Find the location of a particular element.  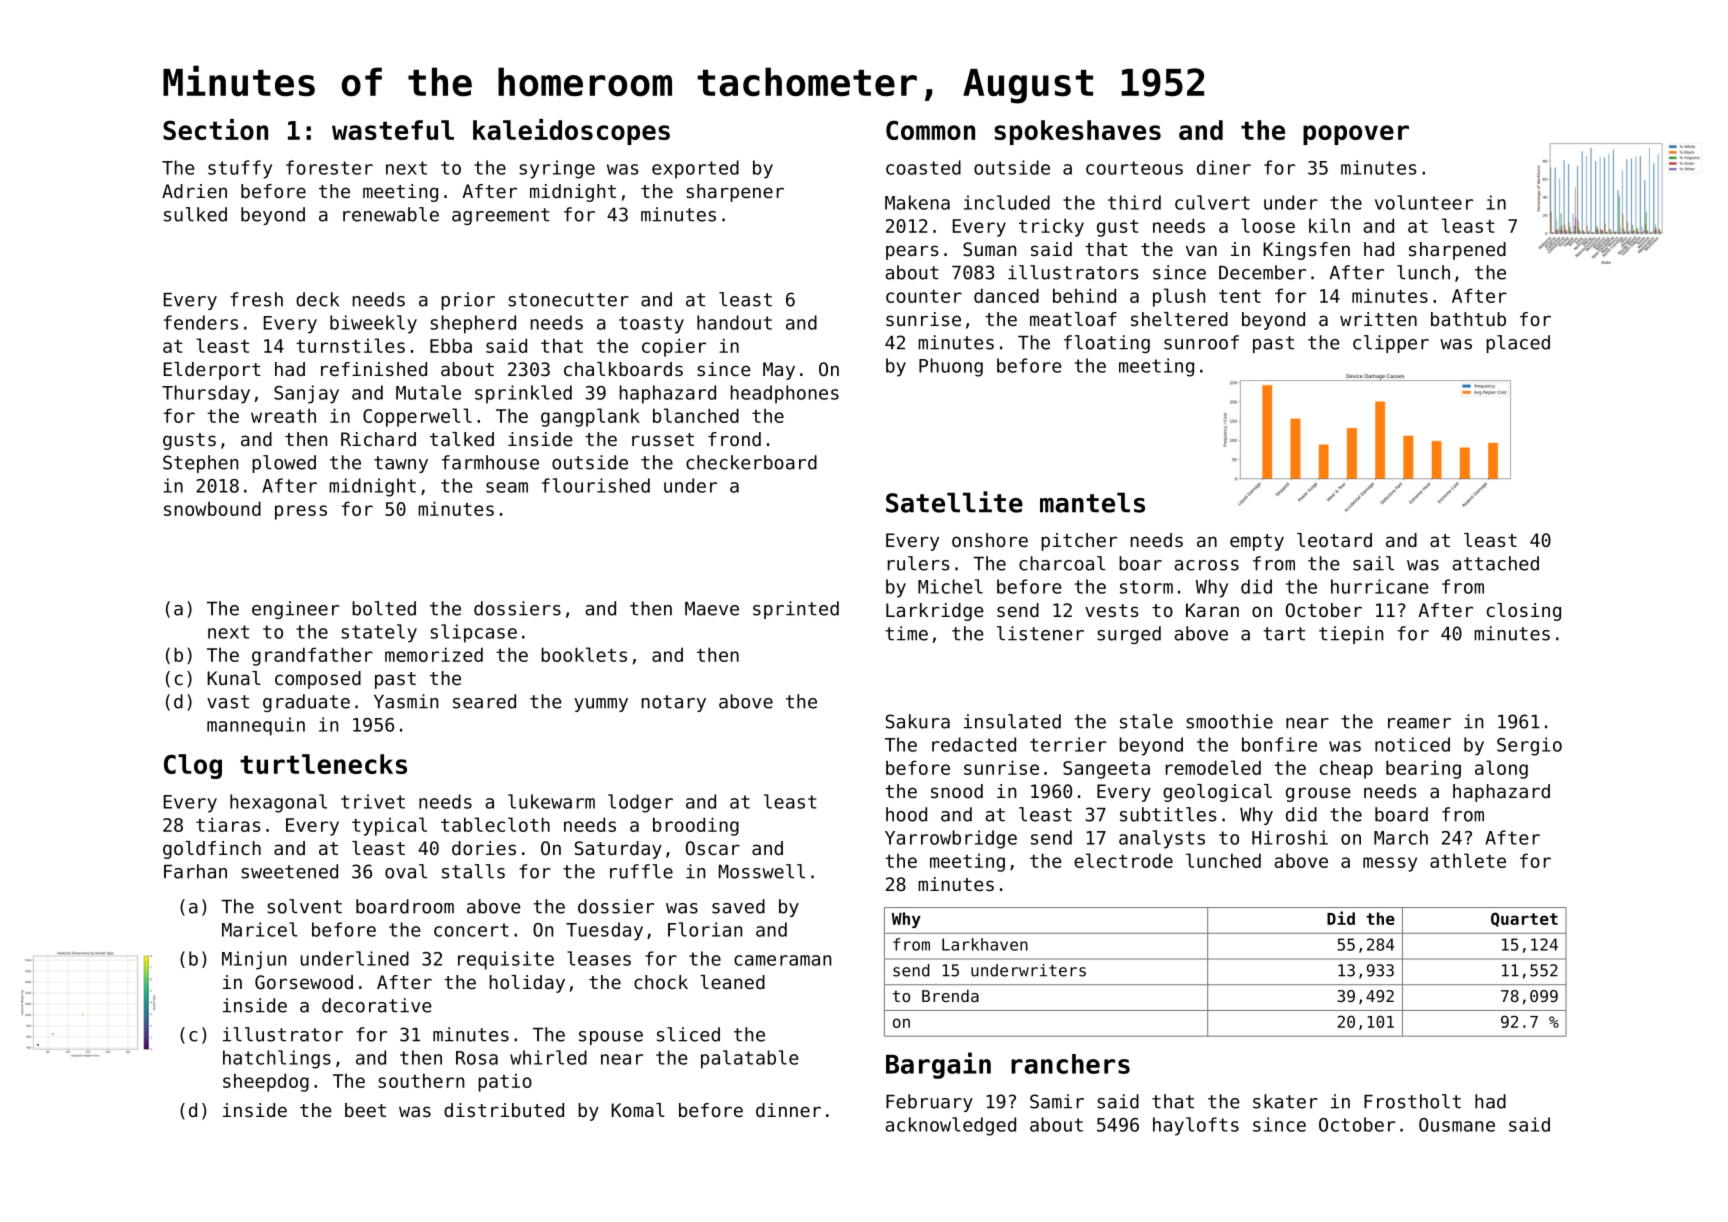

popover is located at coordinates (1356, 135).
